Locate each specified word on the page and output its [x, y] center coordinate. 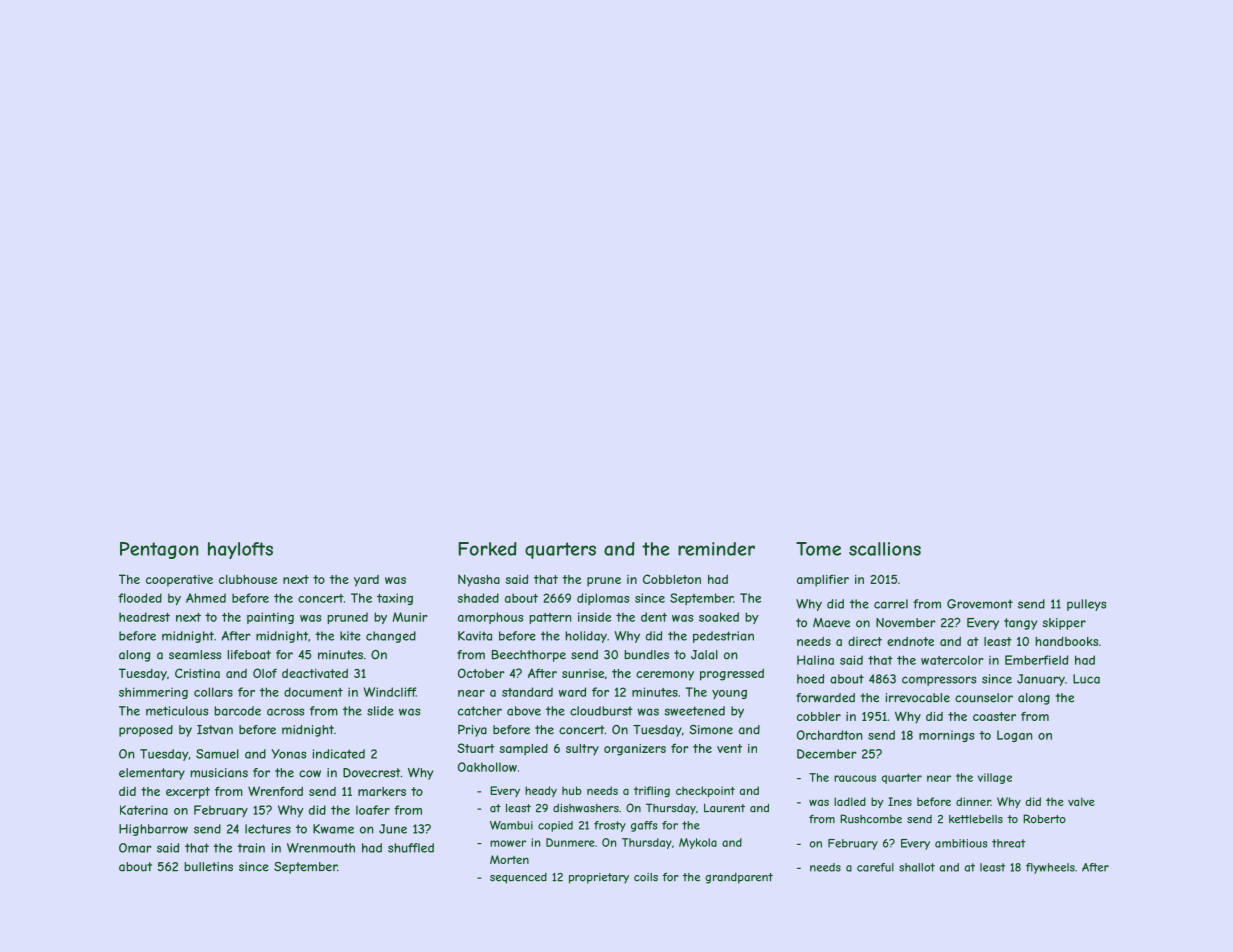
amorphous [490, 618]
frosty [610, 826]
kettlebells [976, 819]
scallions [885, 549]
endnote [910, 641]
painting [270, 618]
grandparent [739, 878]
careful [875, 867]
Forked [488, 549]
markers [382, 791]
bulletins [208, 867]
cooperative [179, 581]
